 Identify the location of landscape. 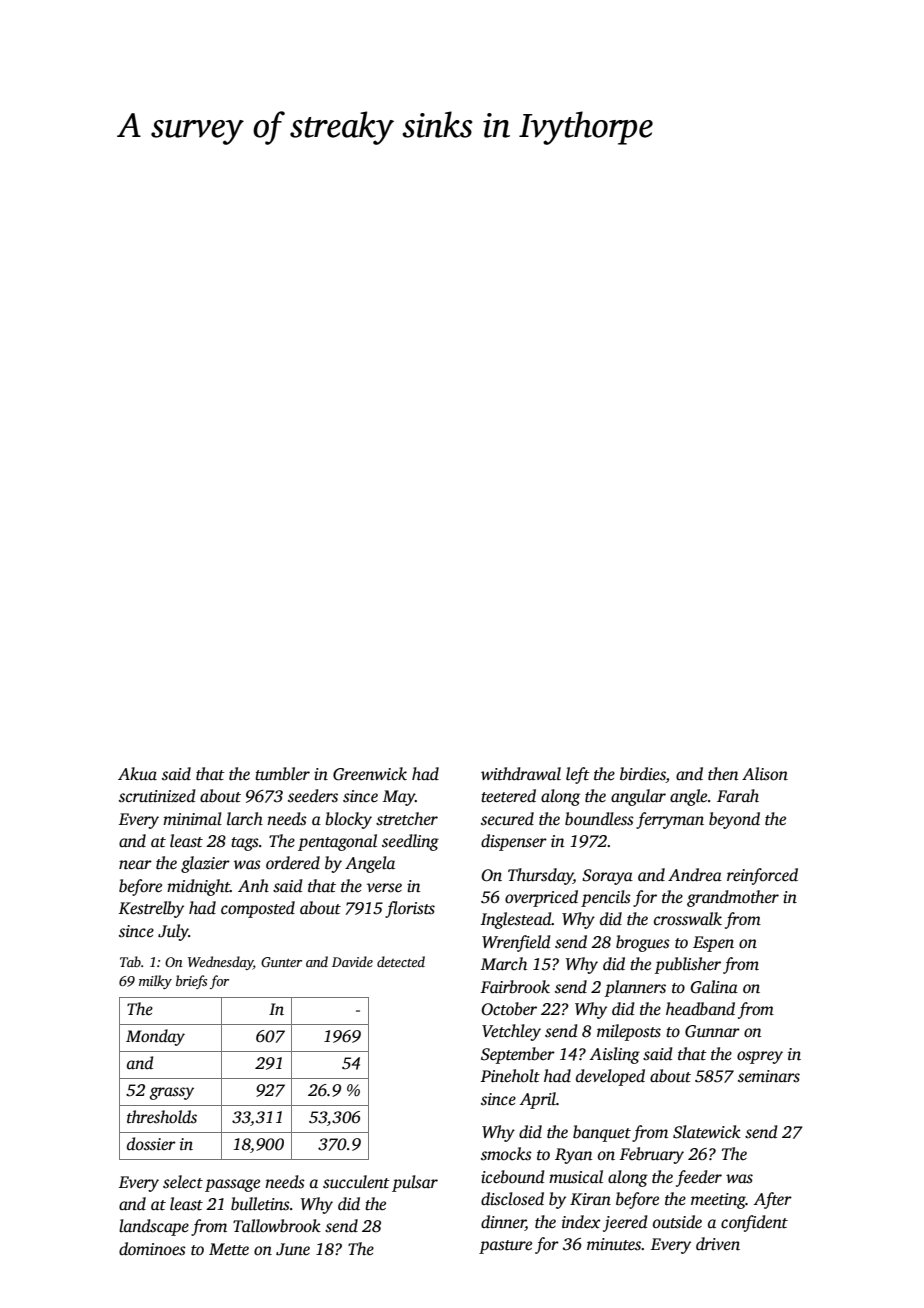
(154, 1227).
